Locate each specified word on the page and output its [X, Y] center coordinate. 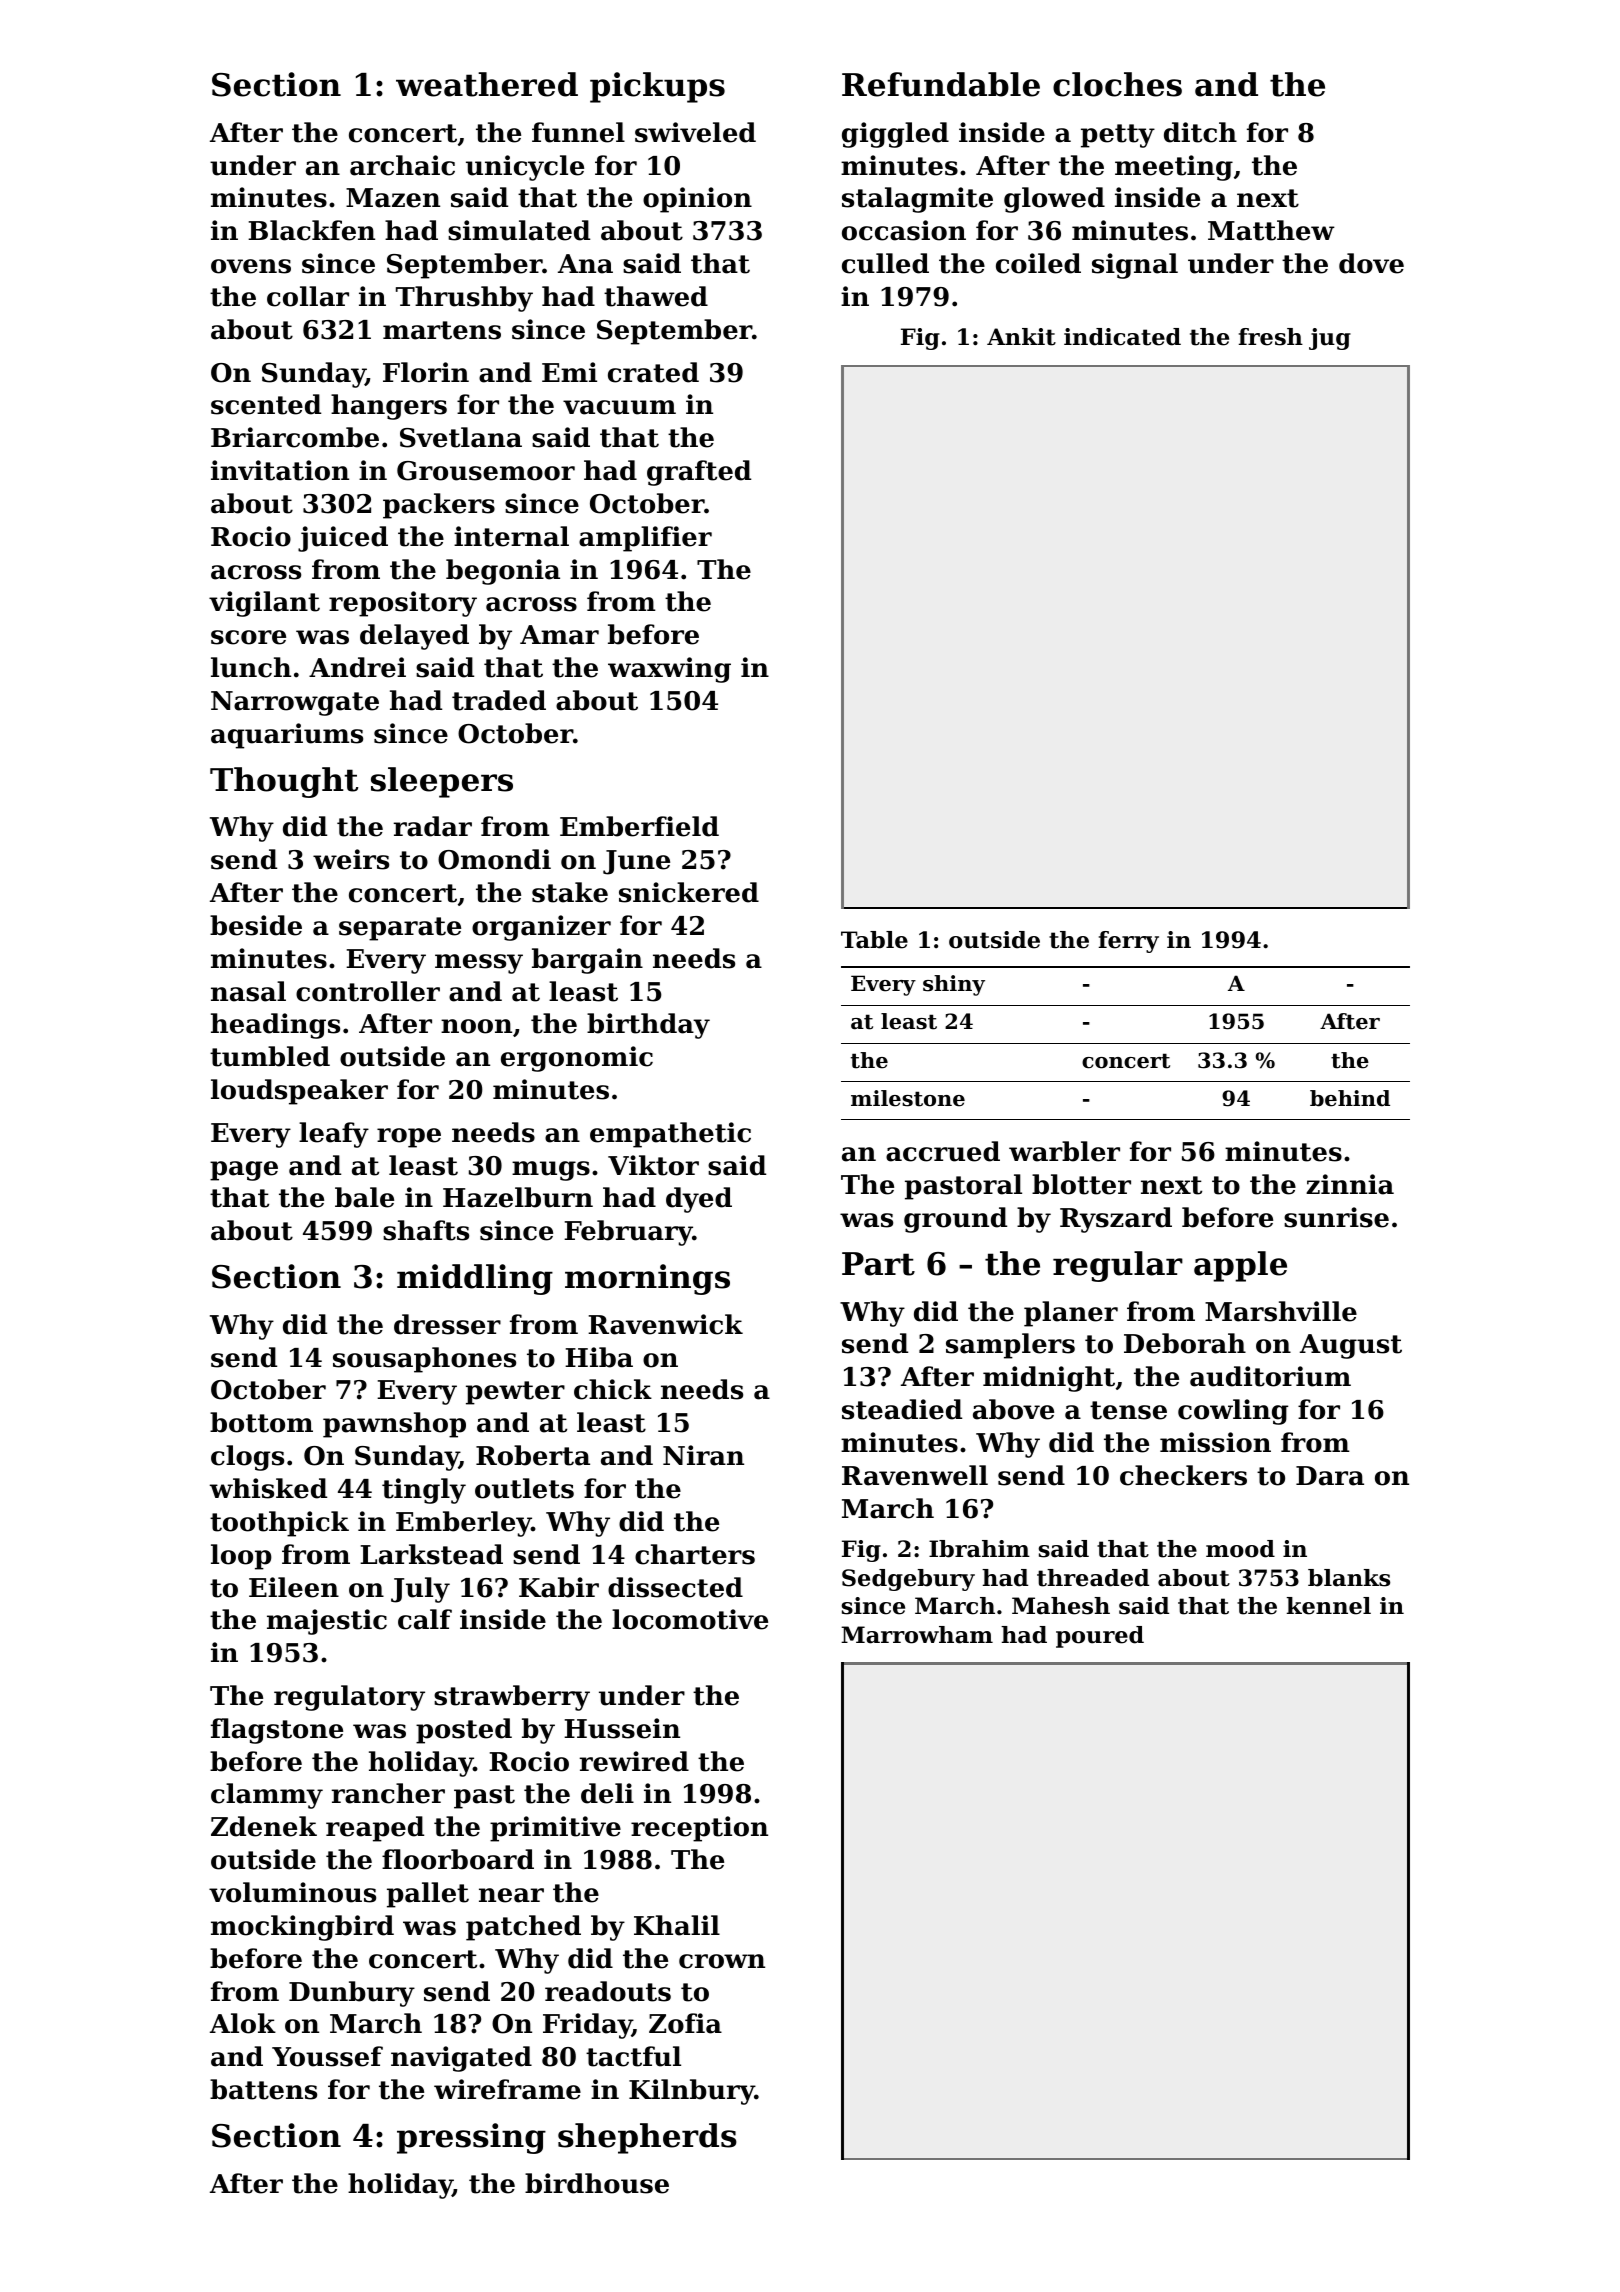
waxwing [669, 670]
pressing [471, 2138]
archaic [402, 165]
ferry [1129, 942]
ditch [1200, 132]
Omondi [494, 859]
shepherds [647, 2138]
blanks [1349, 1578]
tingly [424, 1491]
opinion [697, 200]
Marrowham [917, 1635]
